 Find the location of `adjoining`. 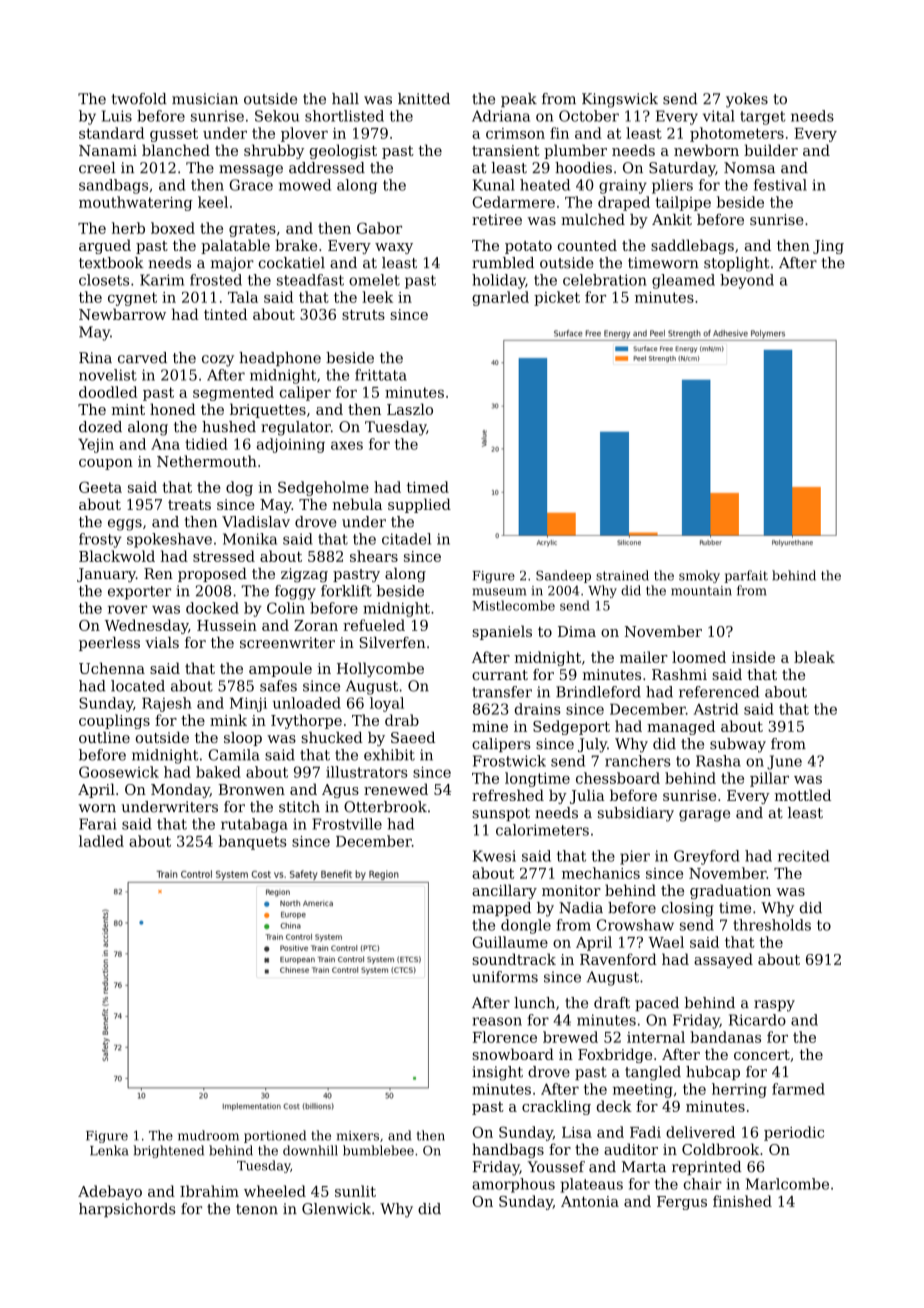

adjoining is located at coordinates (291, 445).
